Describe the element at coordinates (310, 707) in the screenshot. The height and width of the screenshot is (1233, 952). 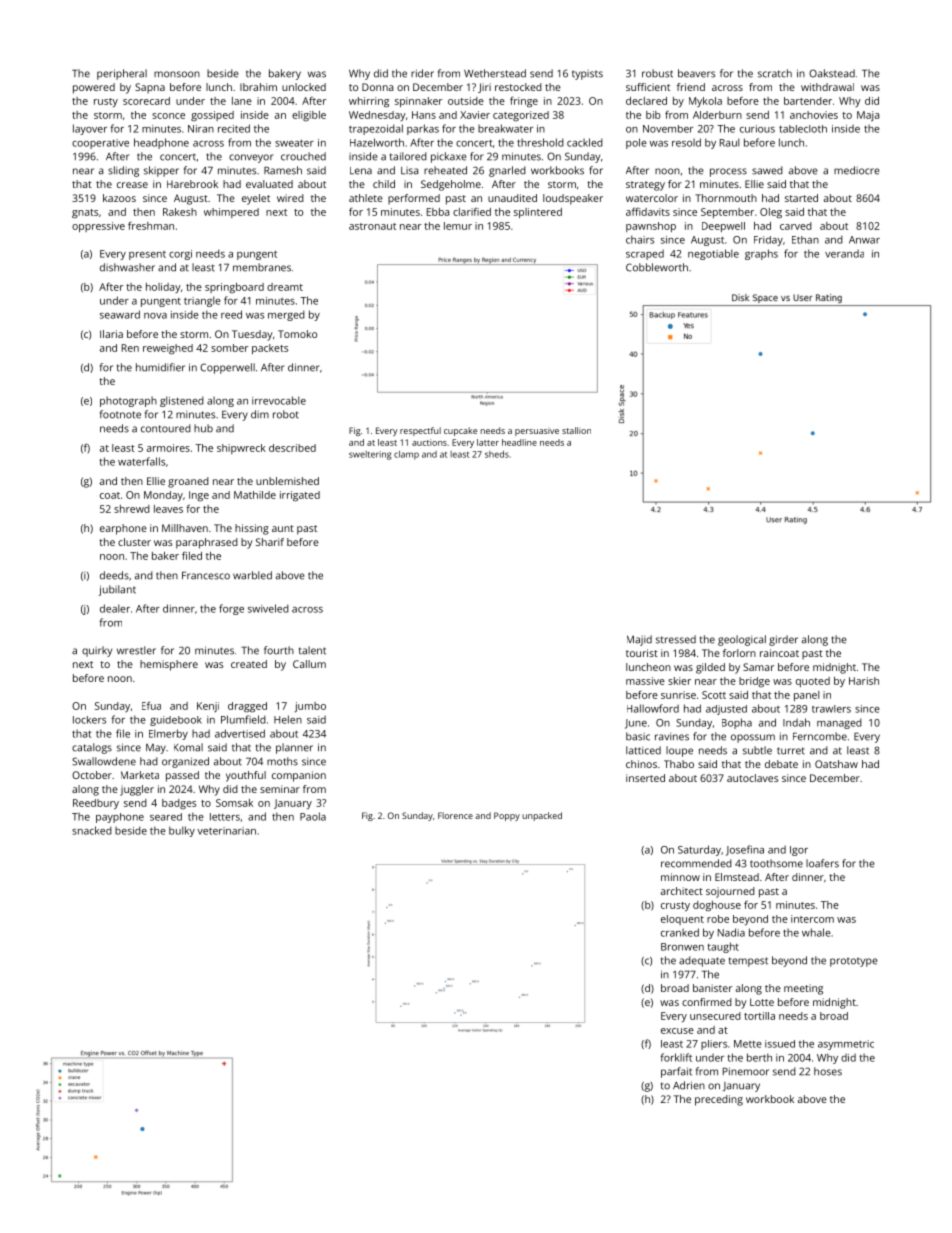
I see `jumbo` at that location.
